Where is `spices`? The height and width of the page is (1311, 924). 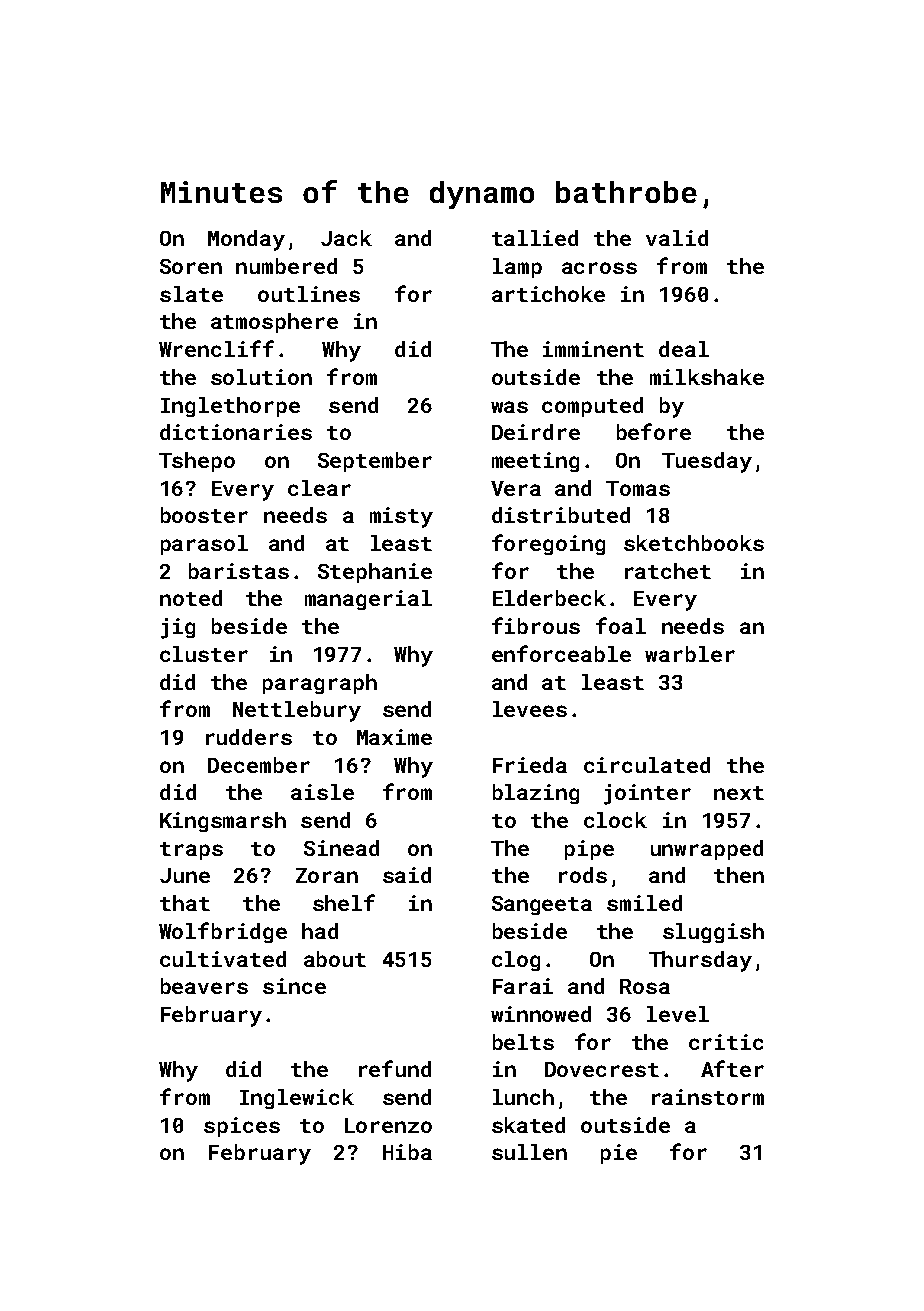 spices is located at coordinates (242, 1127).
